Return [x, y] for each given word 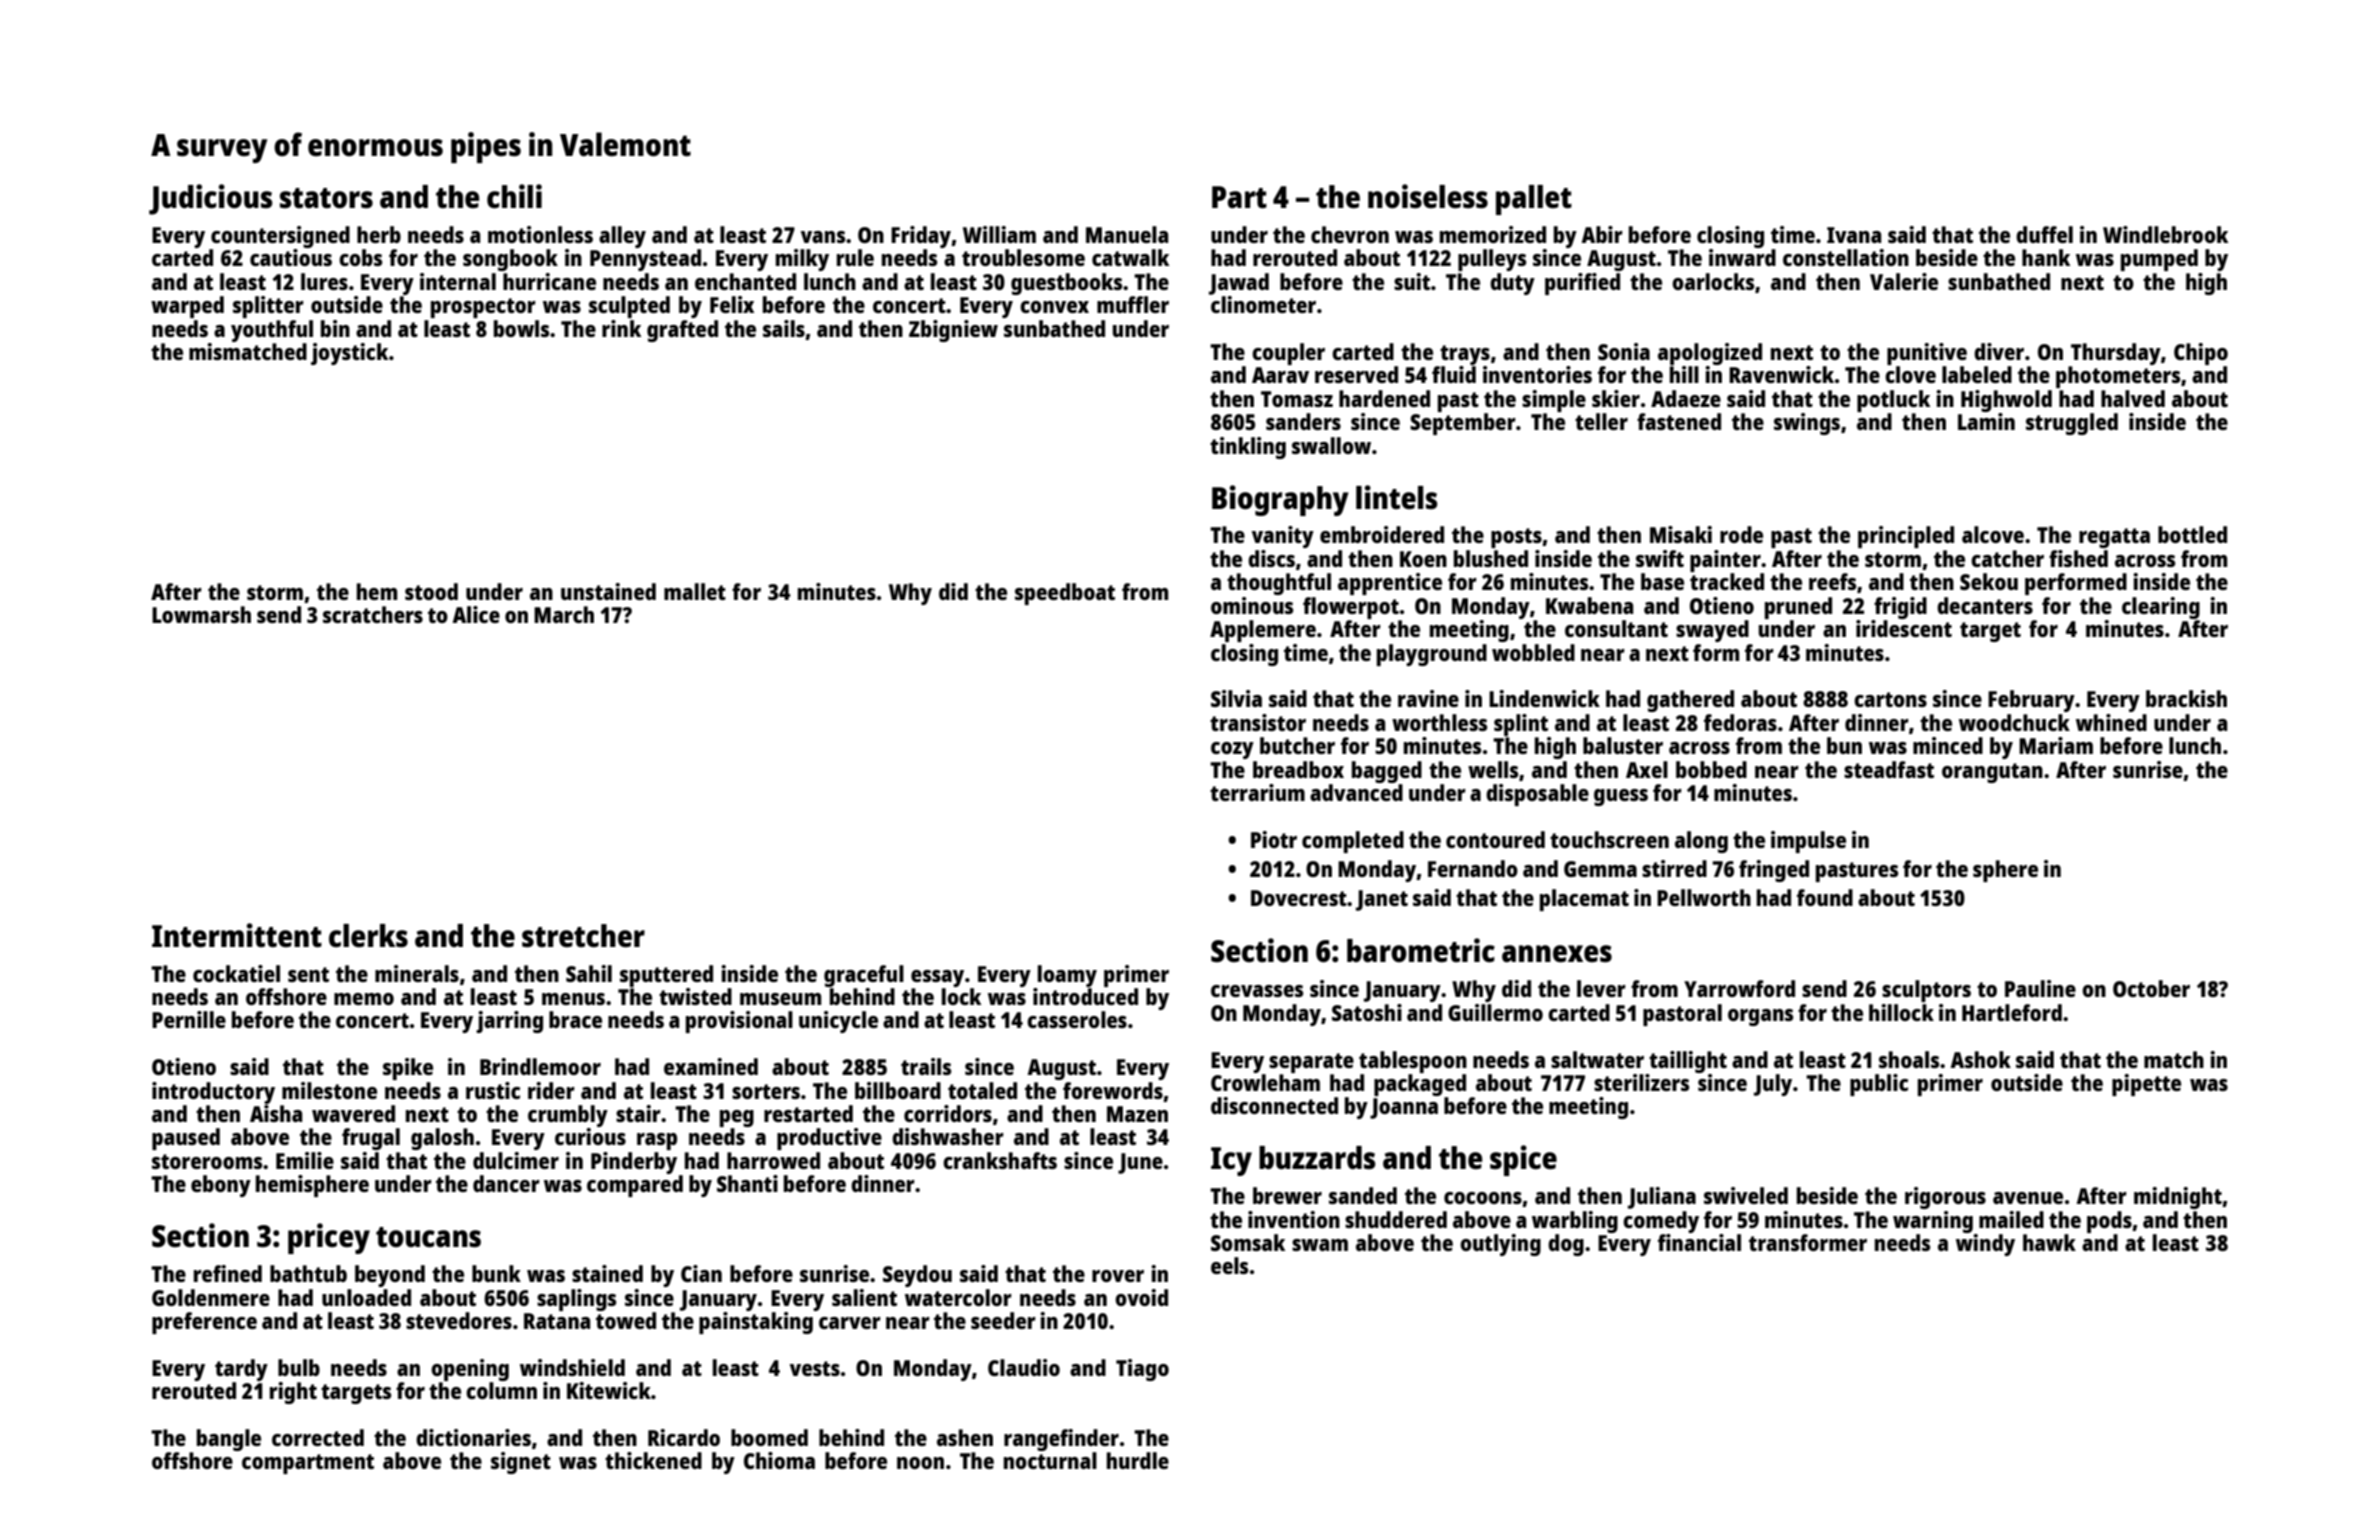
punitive [1927, 354]
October [2151, 988]
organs [1760, 1017]
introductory [213, 1093]
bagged [1387, 772]
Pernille [189, 1019]
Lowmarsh [201, 614]
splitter [268, 307]
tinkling [1248, 448]
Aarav [1280, 375]
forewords [1113, 1090]
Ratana [557, 1321]
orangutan [1992, 773]
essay [937, 978]
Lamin [1986, 421]
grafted [682, 331]
